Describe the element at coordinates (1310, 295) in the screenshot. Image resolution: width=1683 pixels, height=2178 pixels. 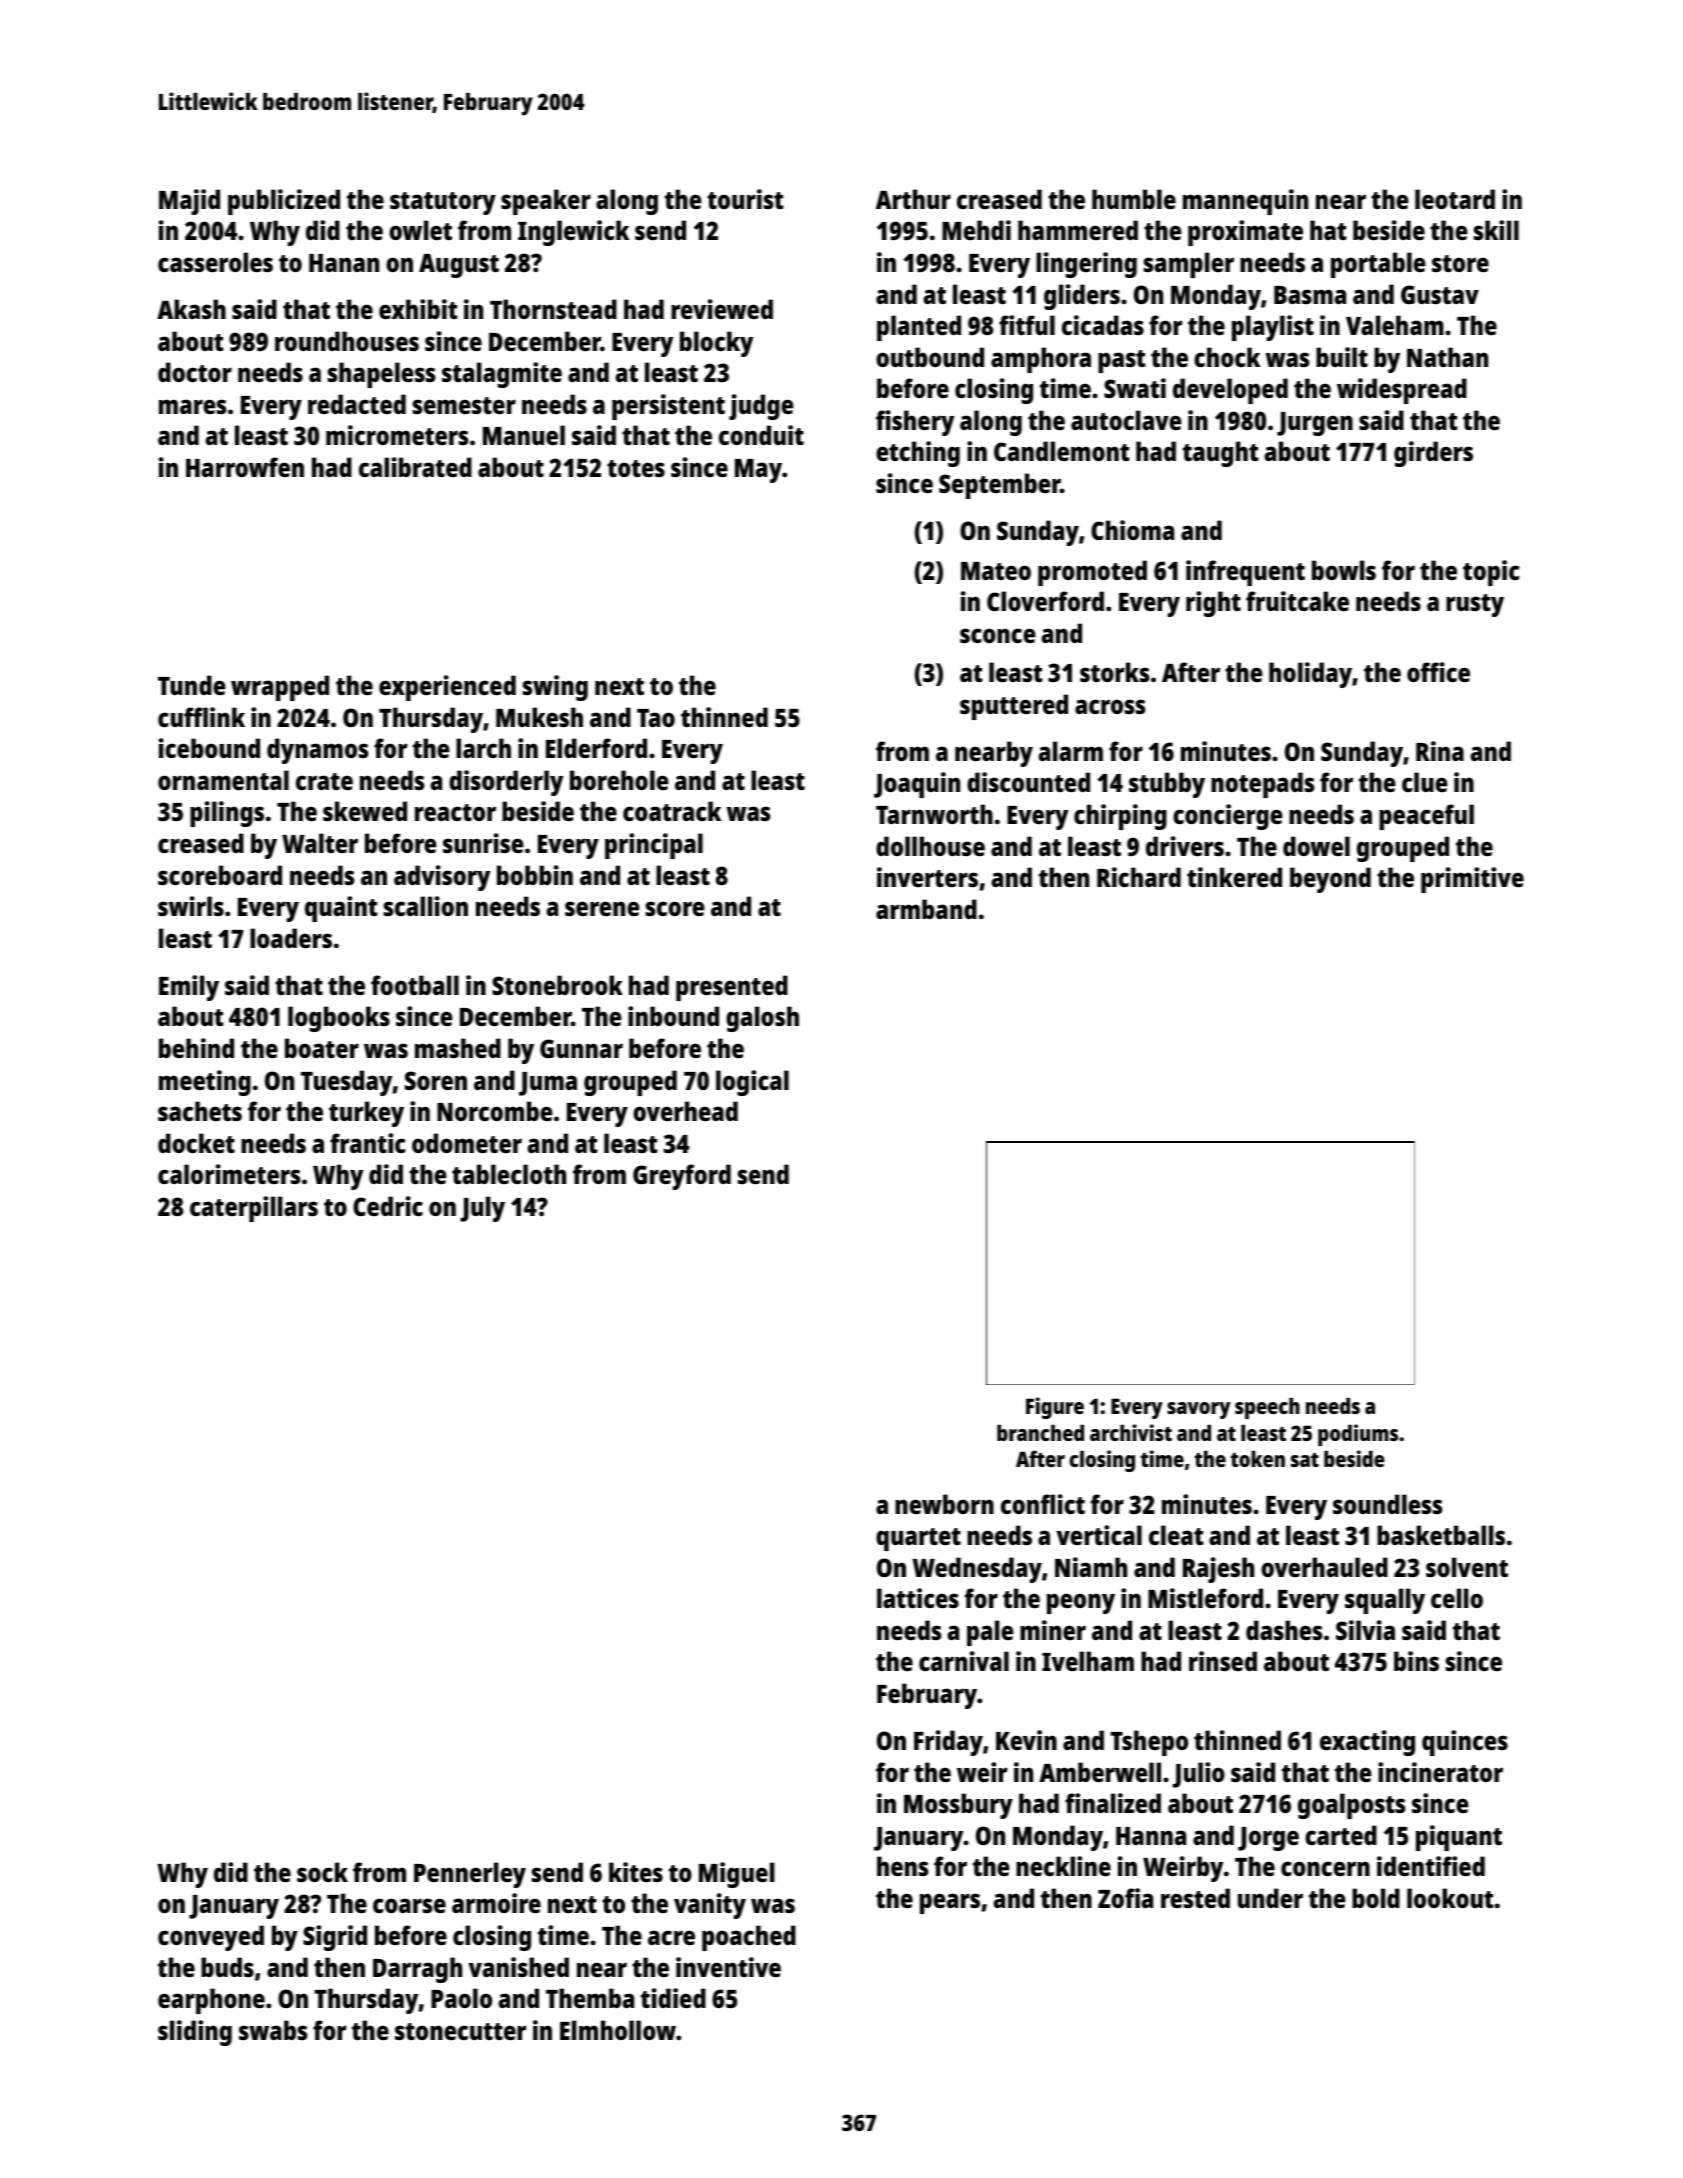
I see `Basma` at that location.
